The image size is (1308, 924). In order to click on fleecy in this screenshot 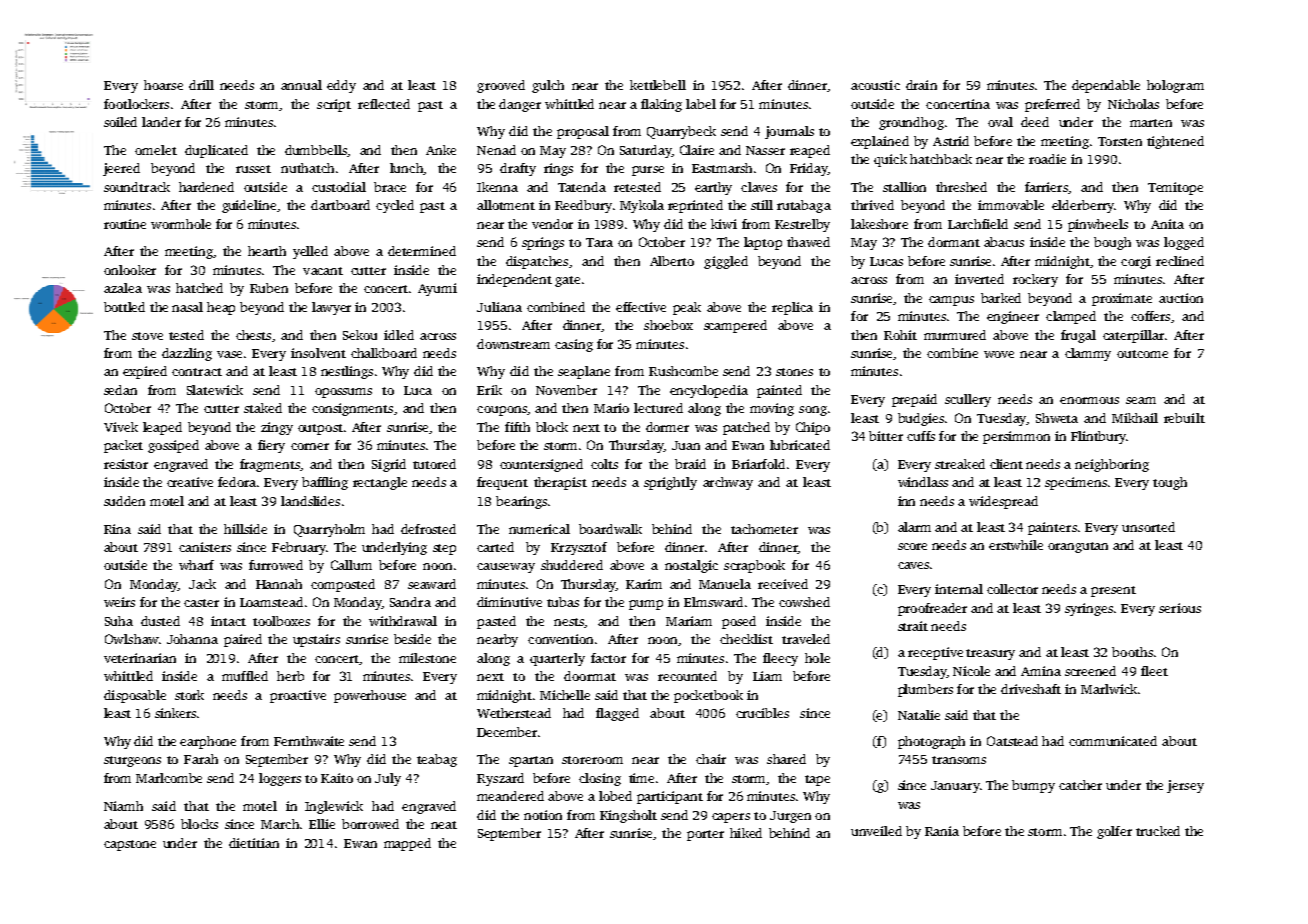, I will do `click(780, 659)`.
